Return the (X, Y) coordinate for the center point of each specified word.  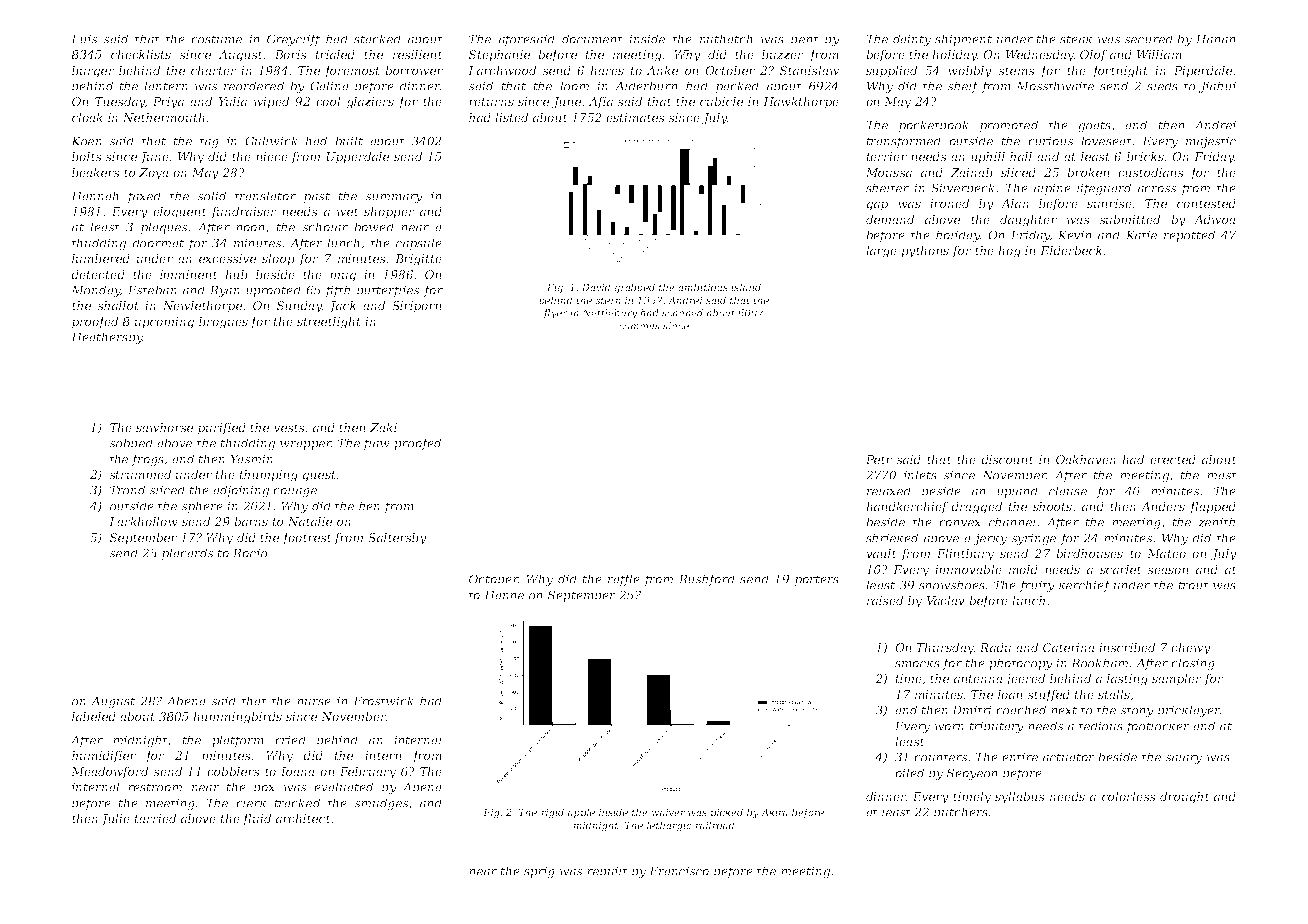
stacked (377, 39)
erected (1173, 459)
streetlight (329, 323)
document (592, 39)
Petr (879, 459)
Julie (115, 820)
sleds (1162, 86)
